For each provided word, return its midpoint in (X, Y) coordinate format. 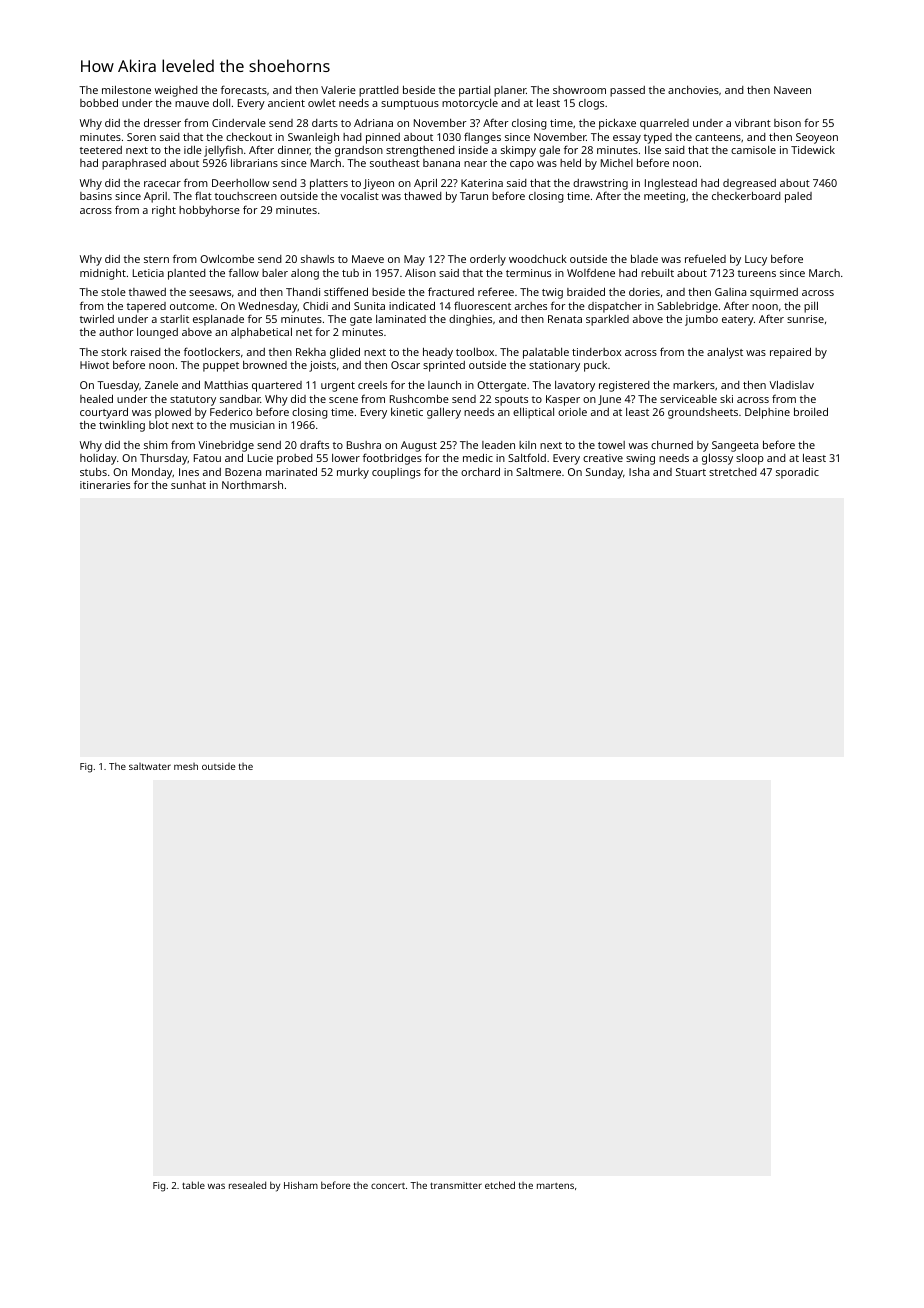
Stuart (691, 472)
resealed (247, 1185)
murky (353, 473)
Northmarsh (252, 485)
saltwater (150, 766)
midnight (103, 274)
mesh (186, 766)
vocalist (359, 196)
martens (555, 1186)
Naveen (792, 90)
